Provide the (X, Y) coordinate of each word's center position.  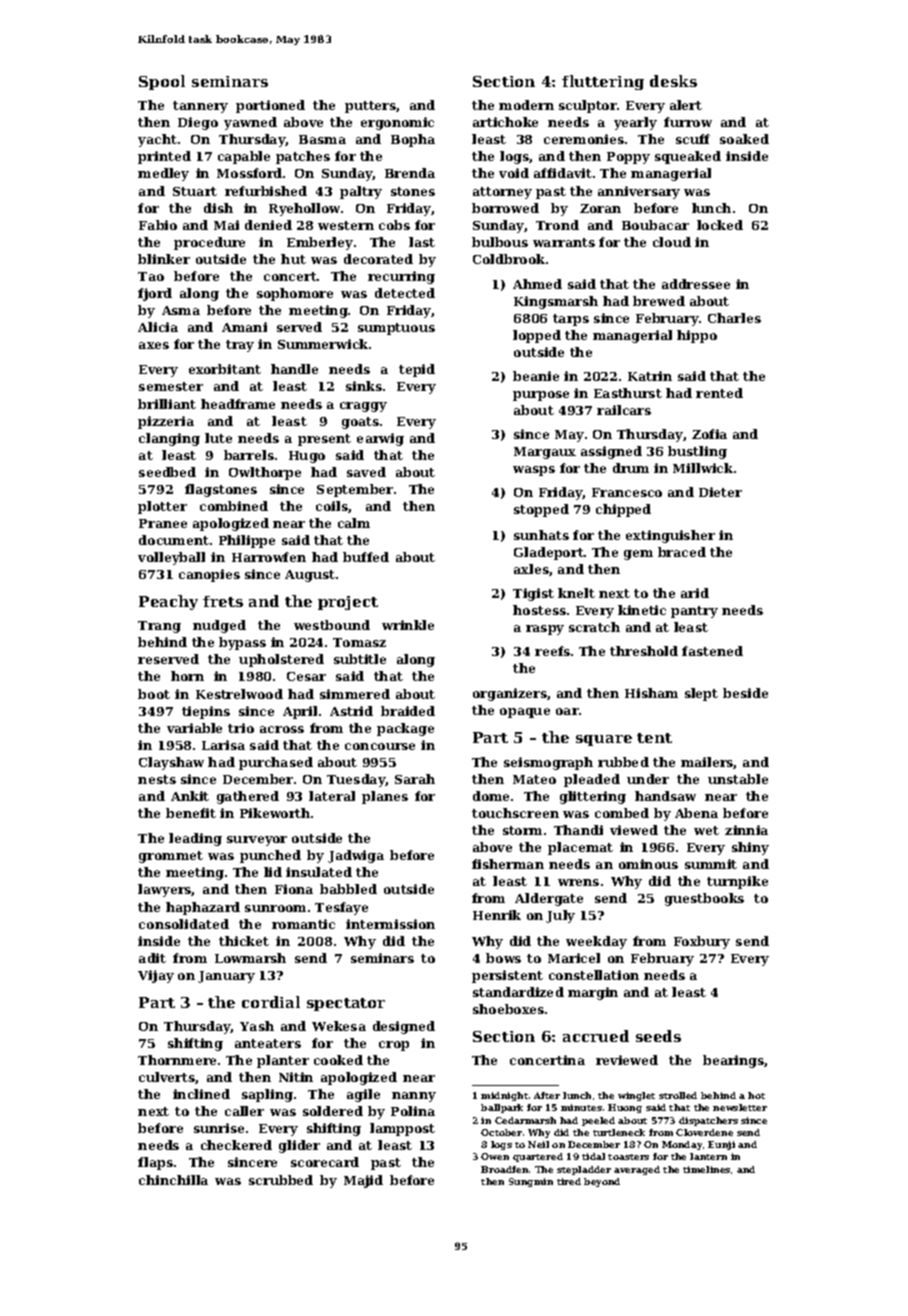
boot (154, 694)
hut (293, 259)
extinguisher (670, 536)
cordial (271, 1002)
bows (503, 958)
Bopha (413, 140)
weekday (596, 942)
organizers (510, 694)
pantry (694, 612)
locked (720, 225)
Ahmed (537, 284)
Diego (198, 123)
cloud (672, 242)
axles (531, 569)
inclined (201, 1094)
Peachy (168, 602)
